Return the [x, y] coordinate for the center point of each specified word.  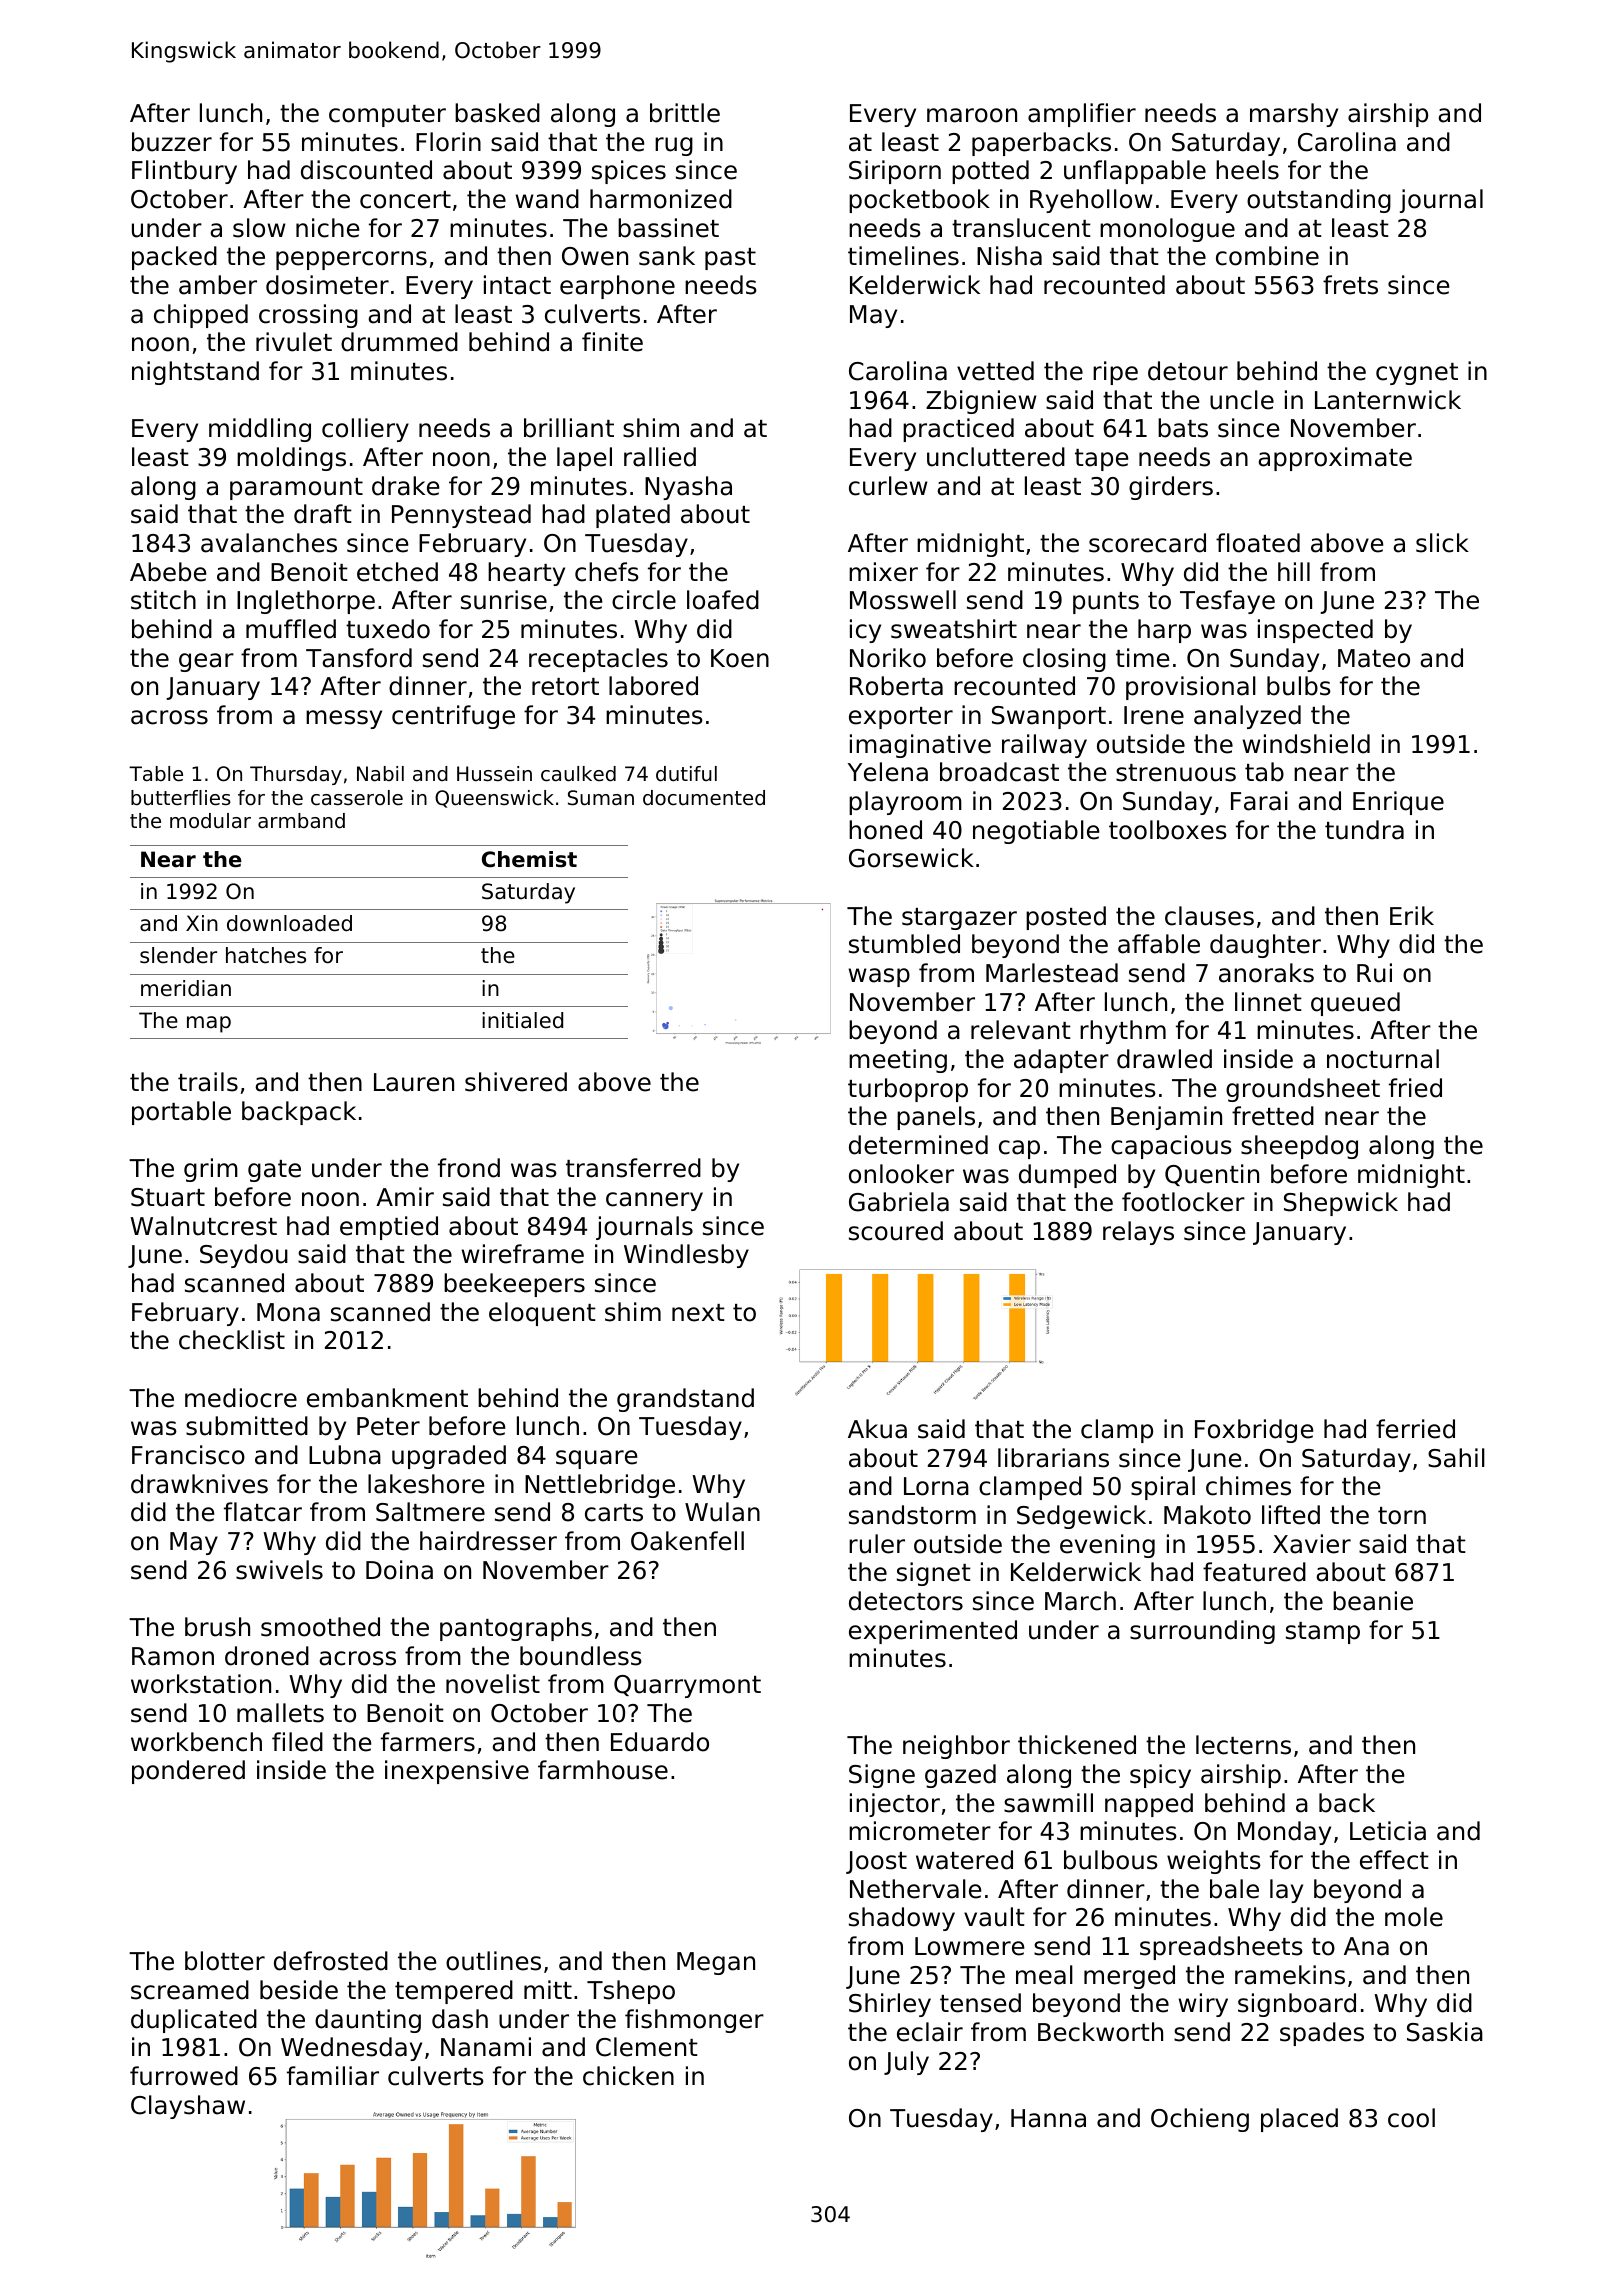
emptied [389, 1228]
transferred [633, 1168]
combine [1267, 256]
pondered [188, 1772]
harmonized [661, 199]
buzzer [172, 142]
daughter [1265, 946]
